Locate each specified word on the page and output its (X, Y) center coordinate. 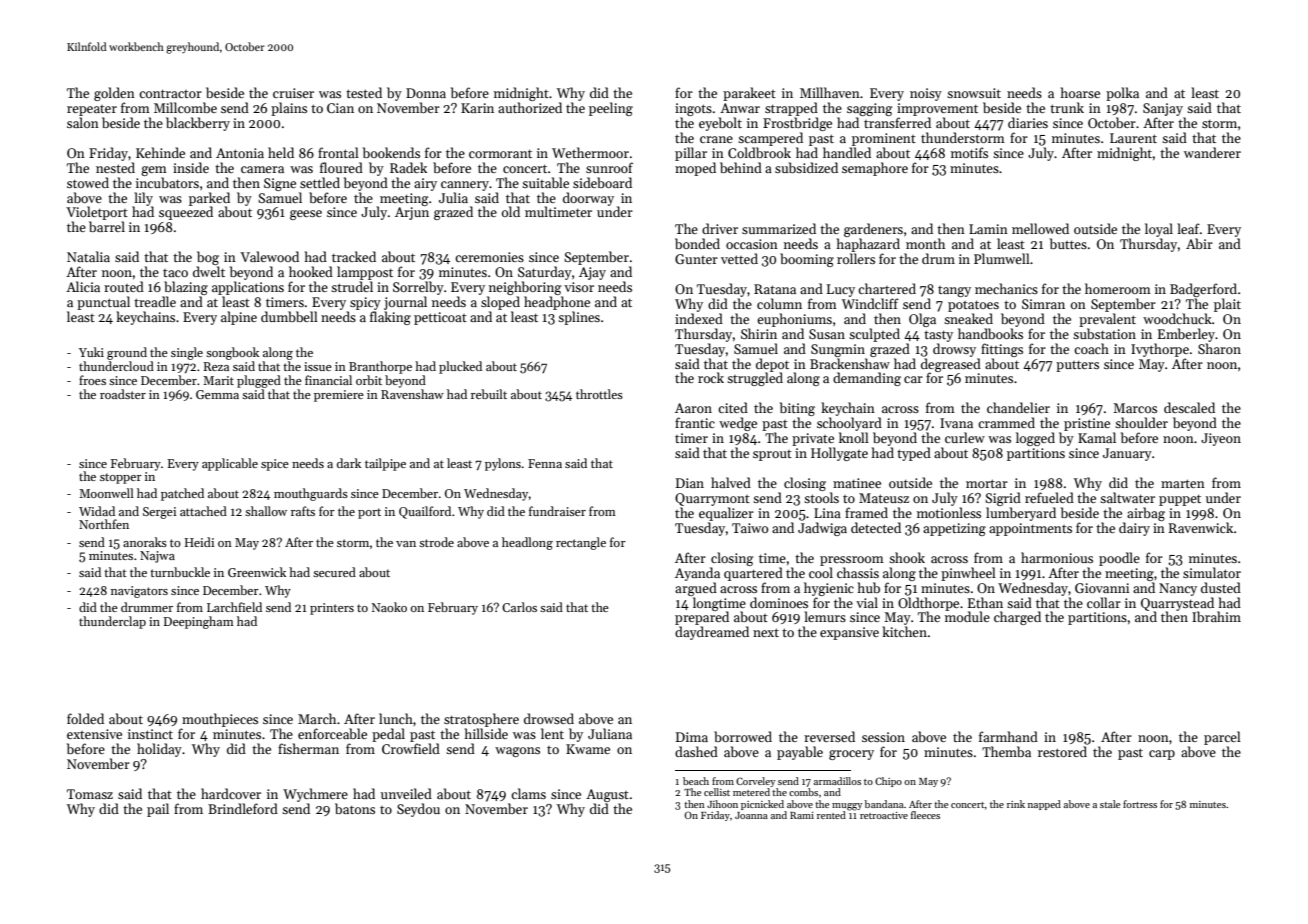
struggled (755, 379)
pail (158, 810)
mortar (987, 483)
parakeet (749, 94)
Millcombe (185, 107)
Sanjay (1163, 109)
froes (92, 380)
